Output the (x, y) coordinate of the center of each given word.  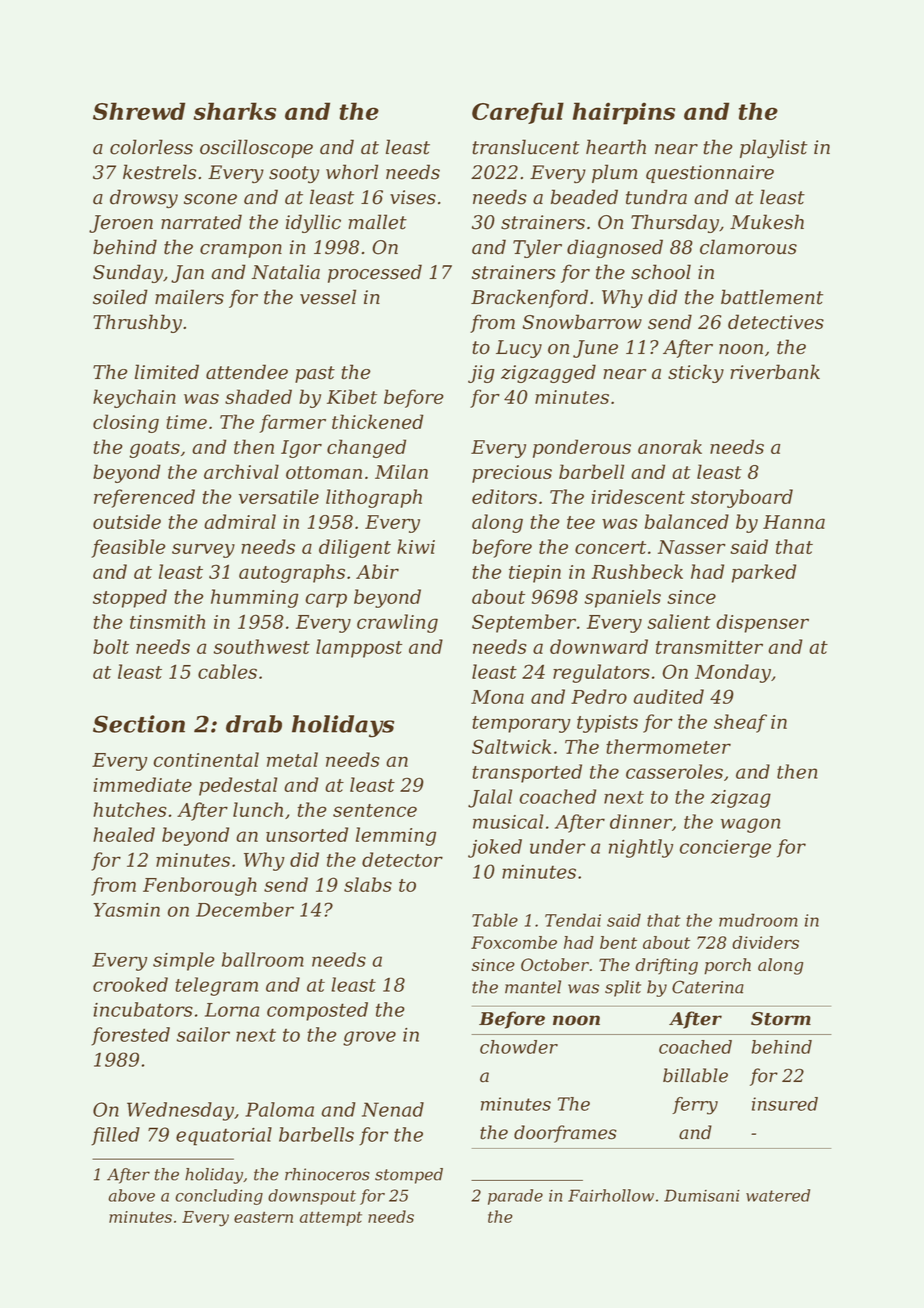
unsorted (307, 834)
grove (369, 1038)
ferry (695, 1106)
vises (413, 197)
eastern (263, 1217)
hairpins (624, 113)
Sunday (128, 273)
